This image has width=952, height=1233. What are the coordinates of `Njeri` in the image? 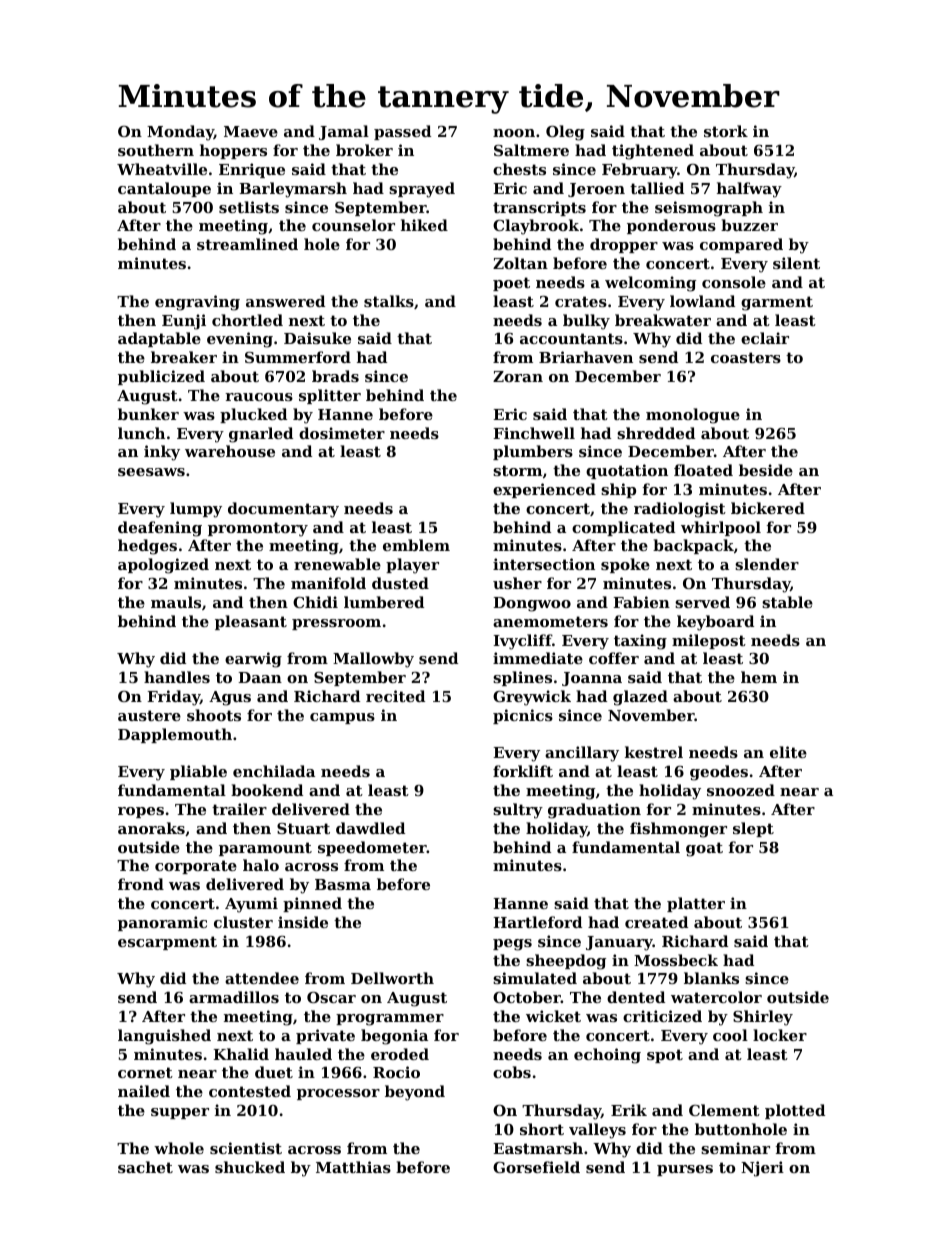 It's located at (762, 1169).
